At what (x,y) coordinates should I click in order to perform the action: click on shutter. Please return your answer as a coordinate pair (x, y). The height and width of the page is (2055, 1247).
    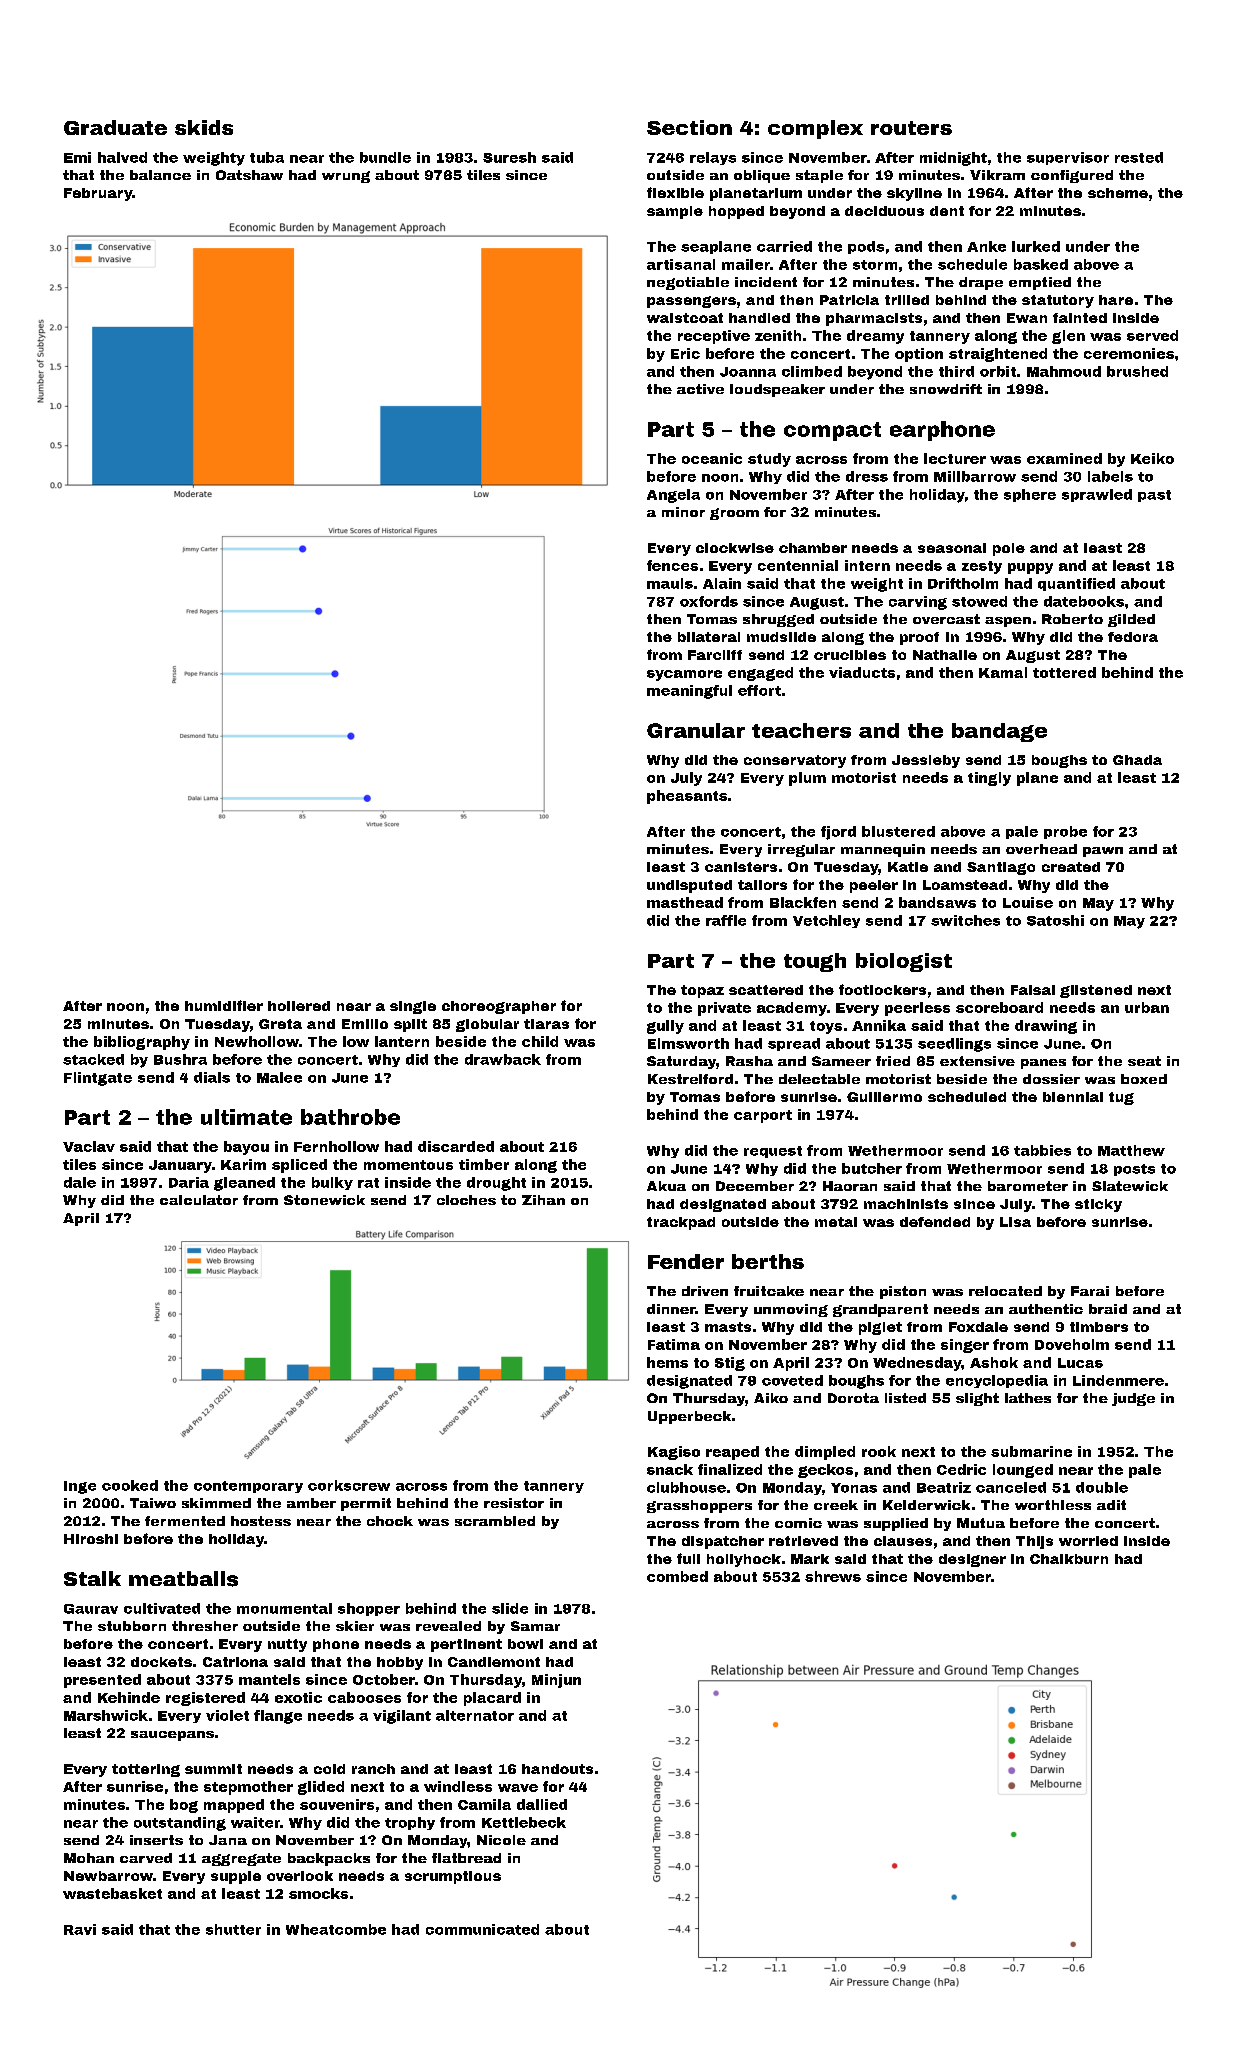
    Looking at the image, I should click on (233, 1929).
